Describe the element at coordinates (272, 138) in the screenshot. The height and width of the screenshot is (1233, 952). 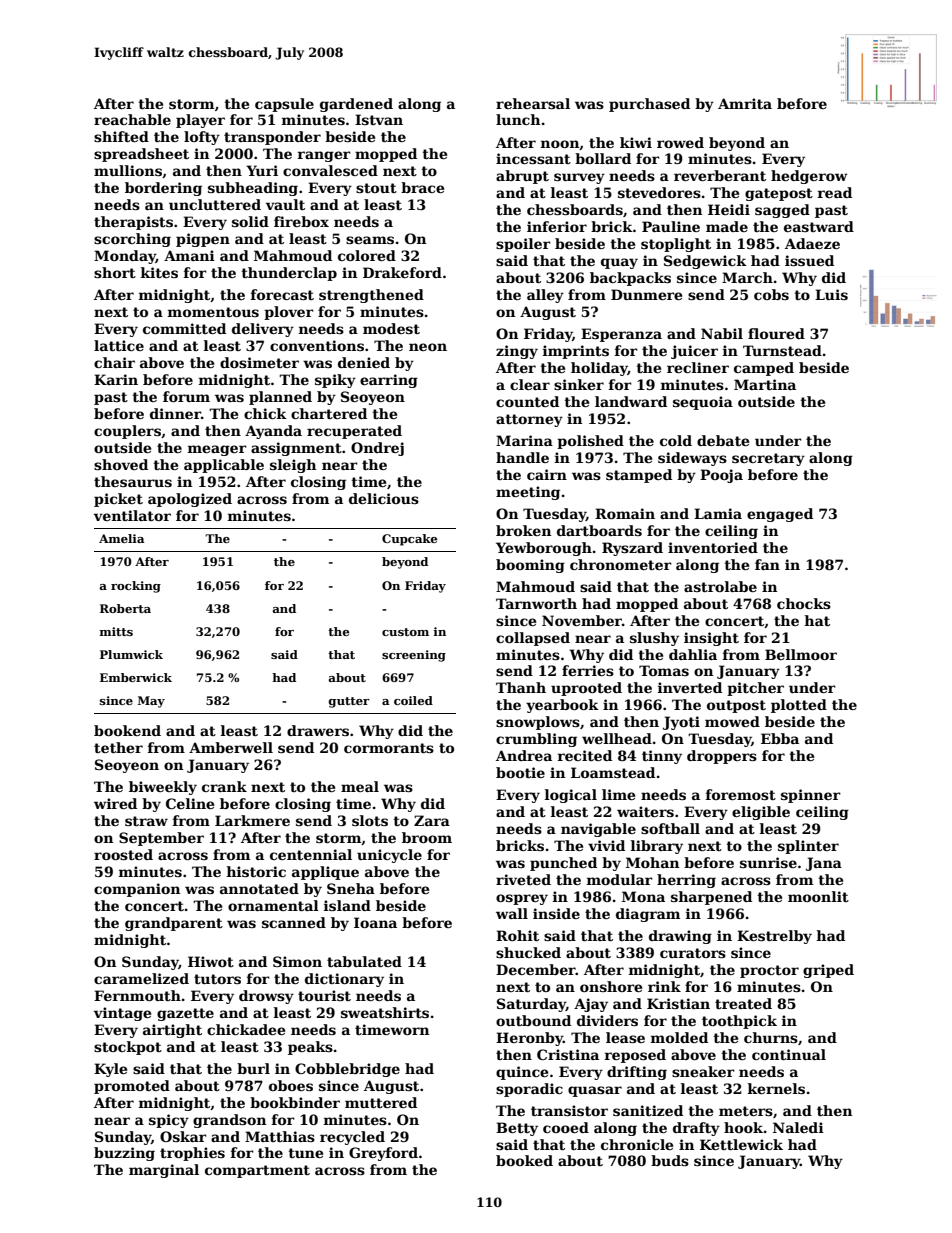
I see `transponder` at that location.
